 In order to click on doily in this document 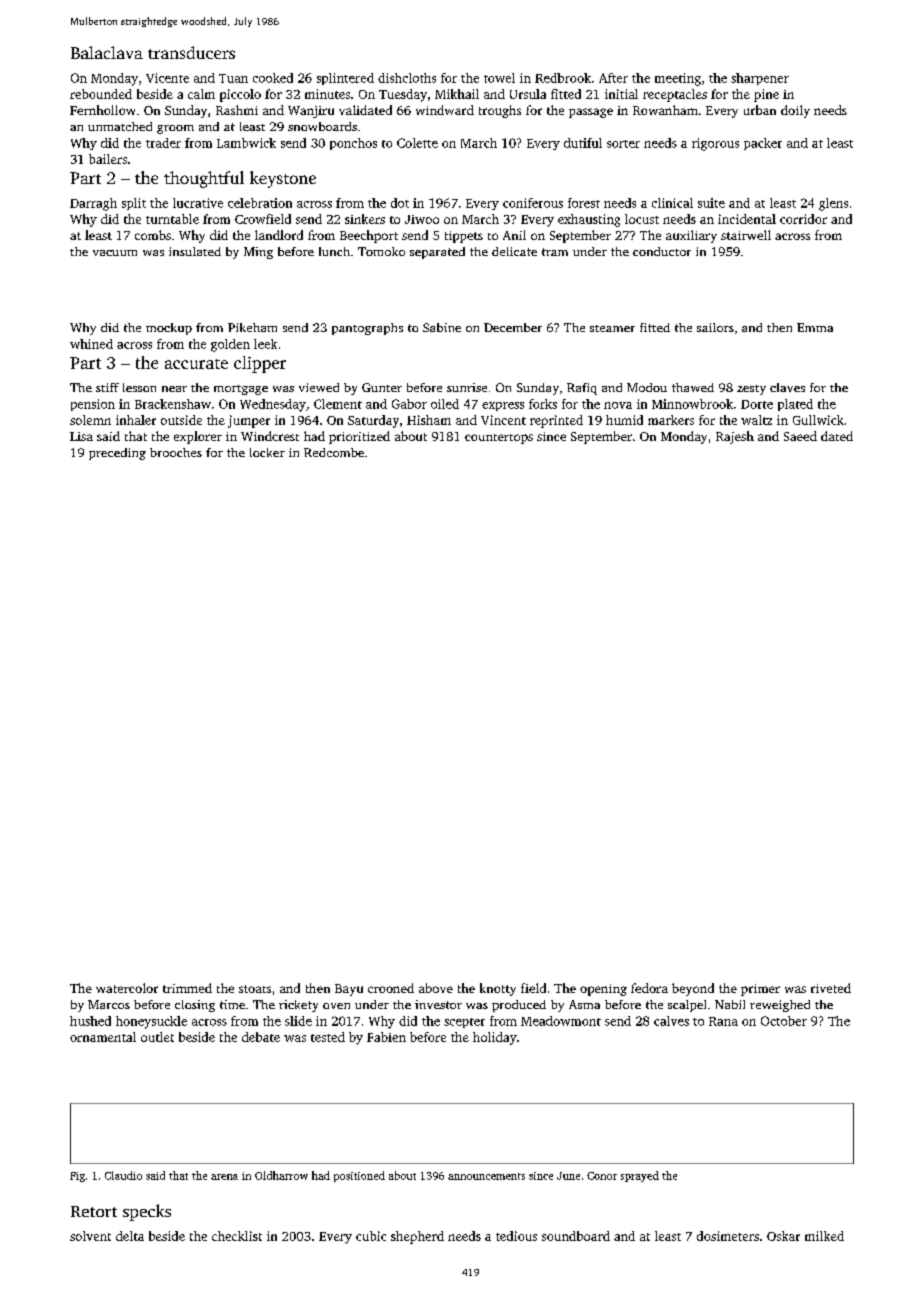, I will do `click(795, 111)`.
